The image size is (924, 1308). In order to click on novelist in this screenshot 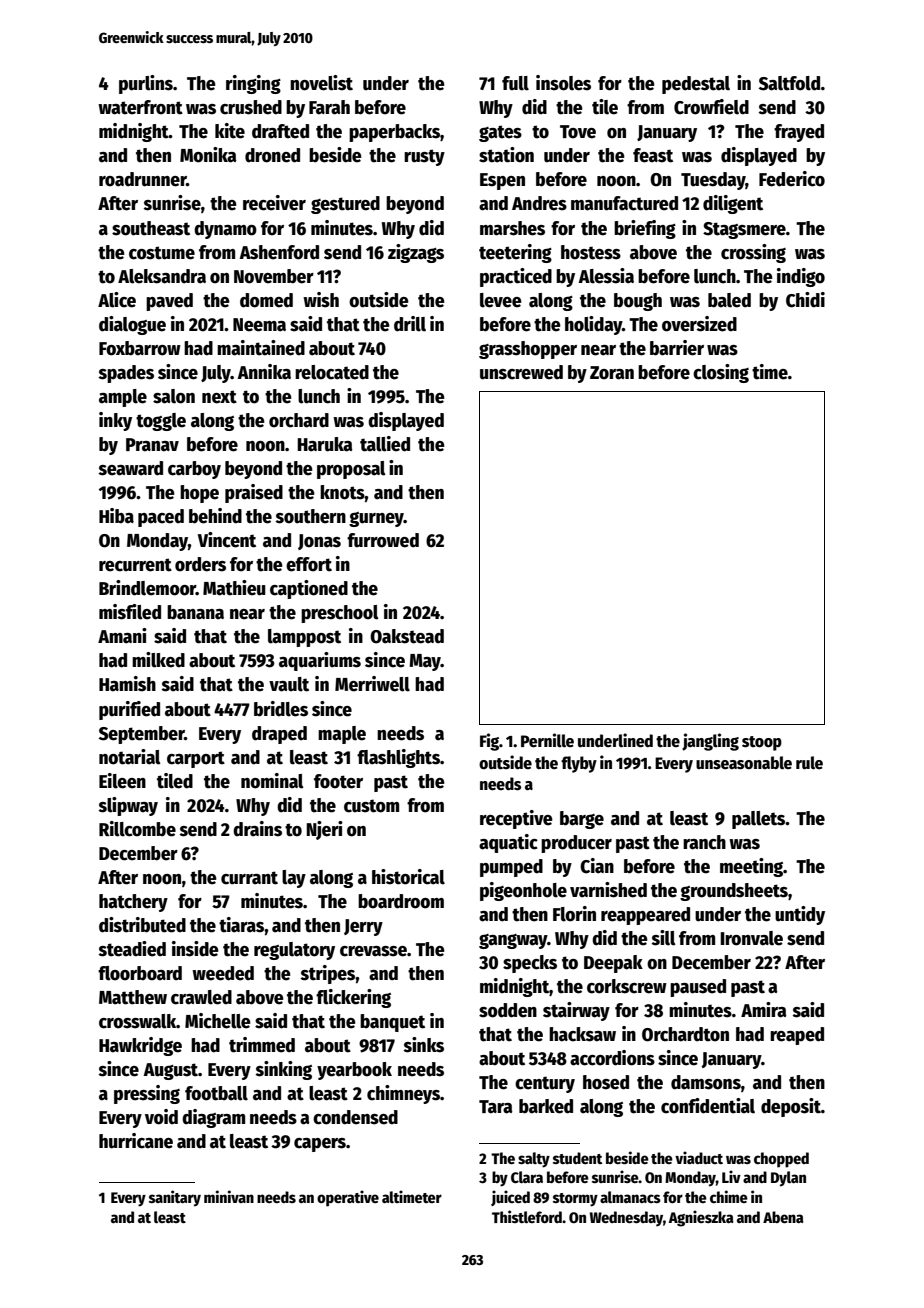, I will do `click(321, 83)`.
